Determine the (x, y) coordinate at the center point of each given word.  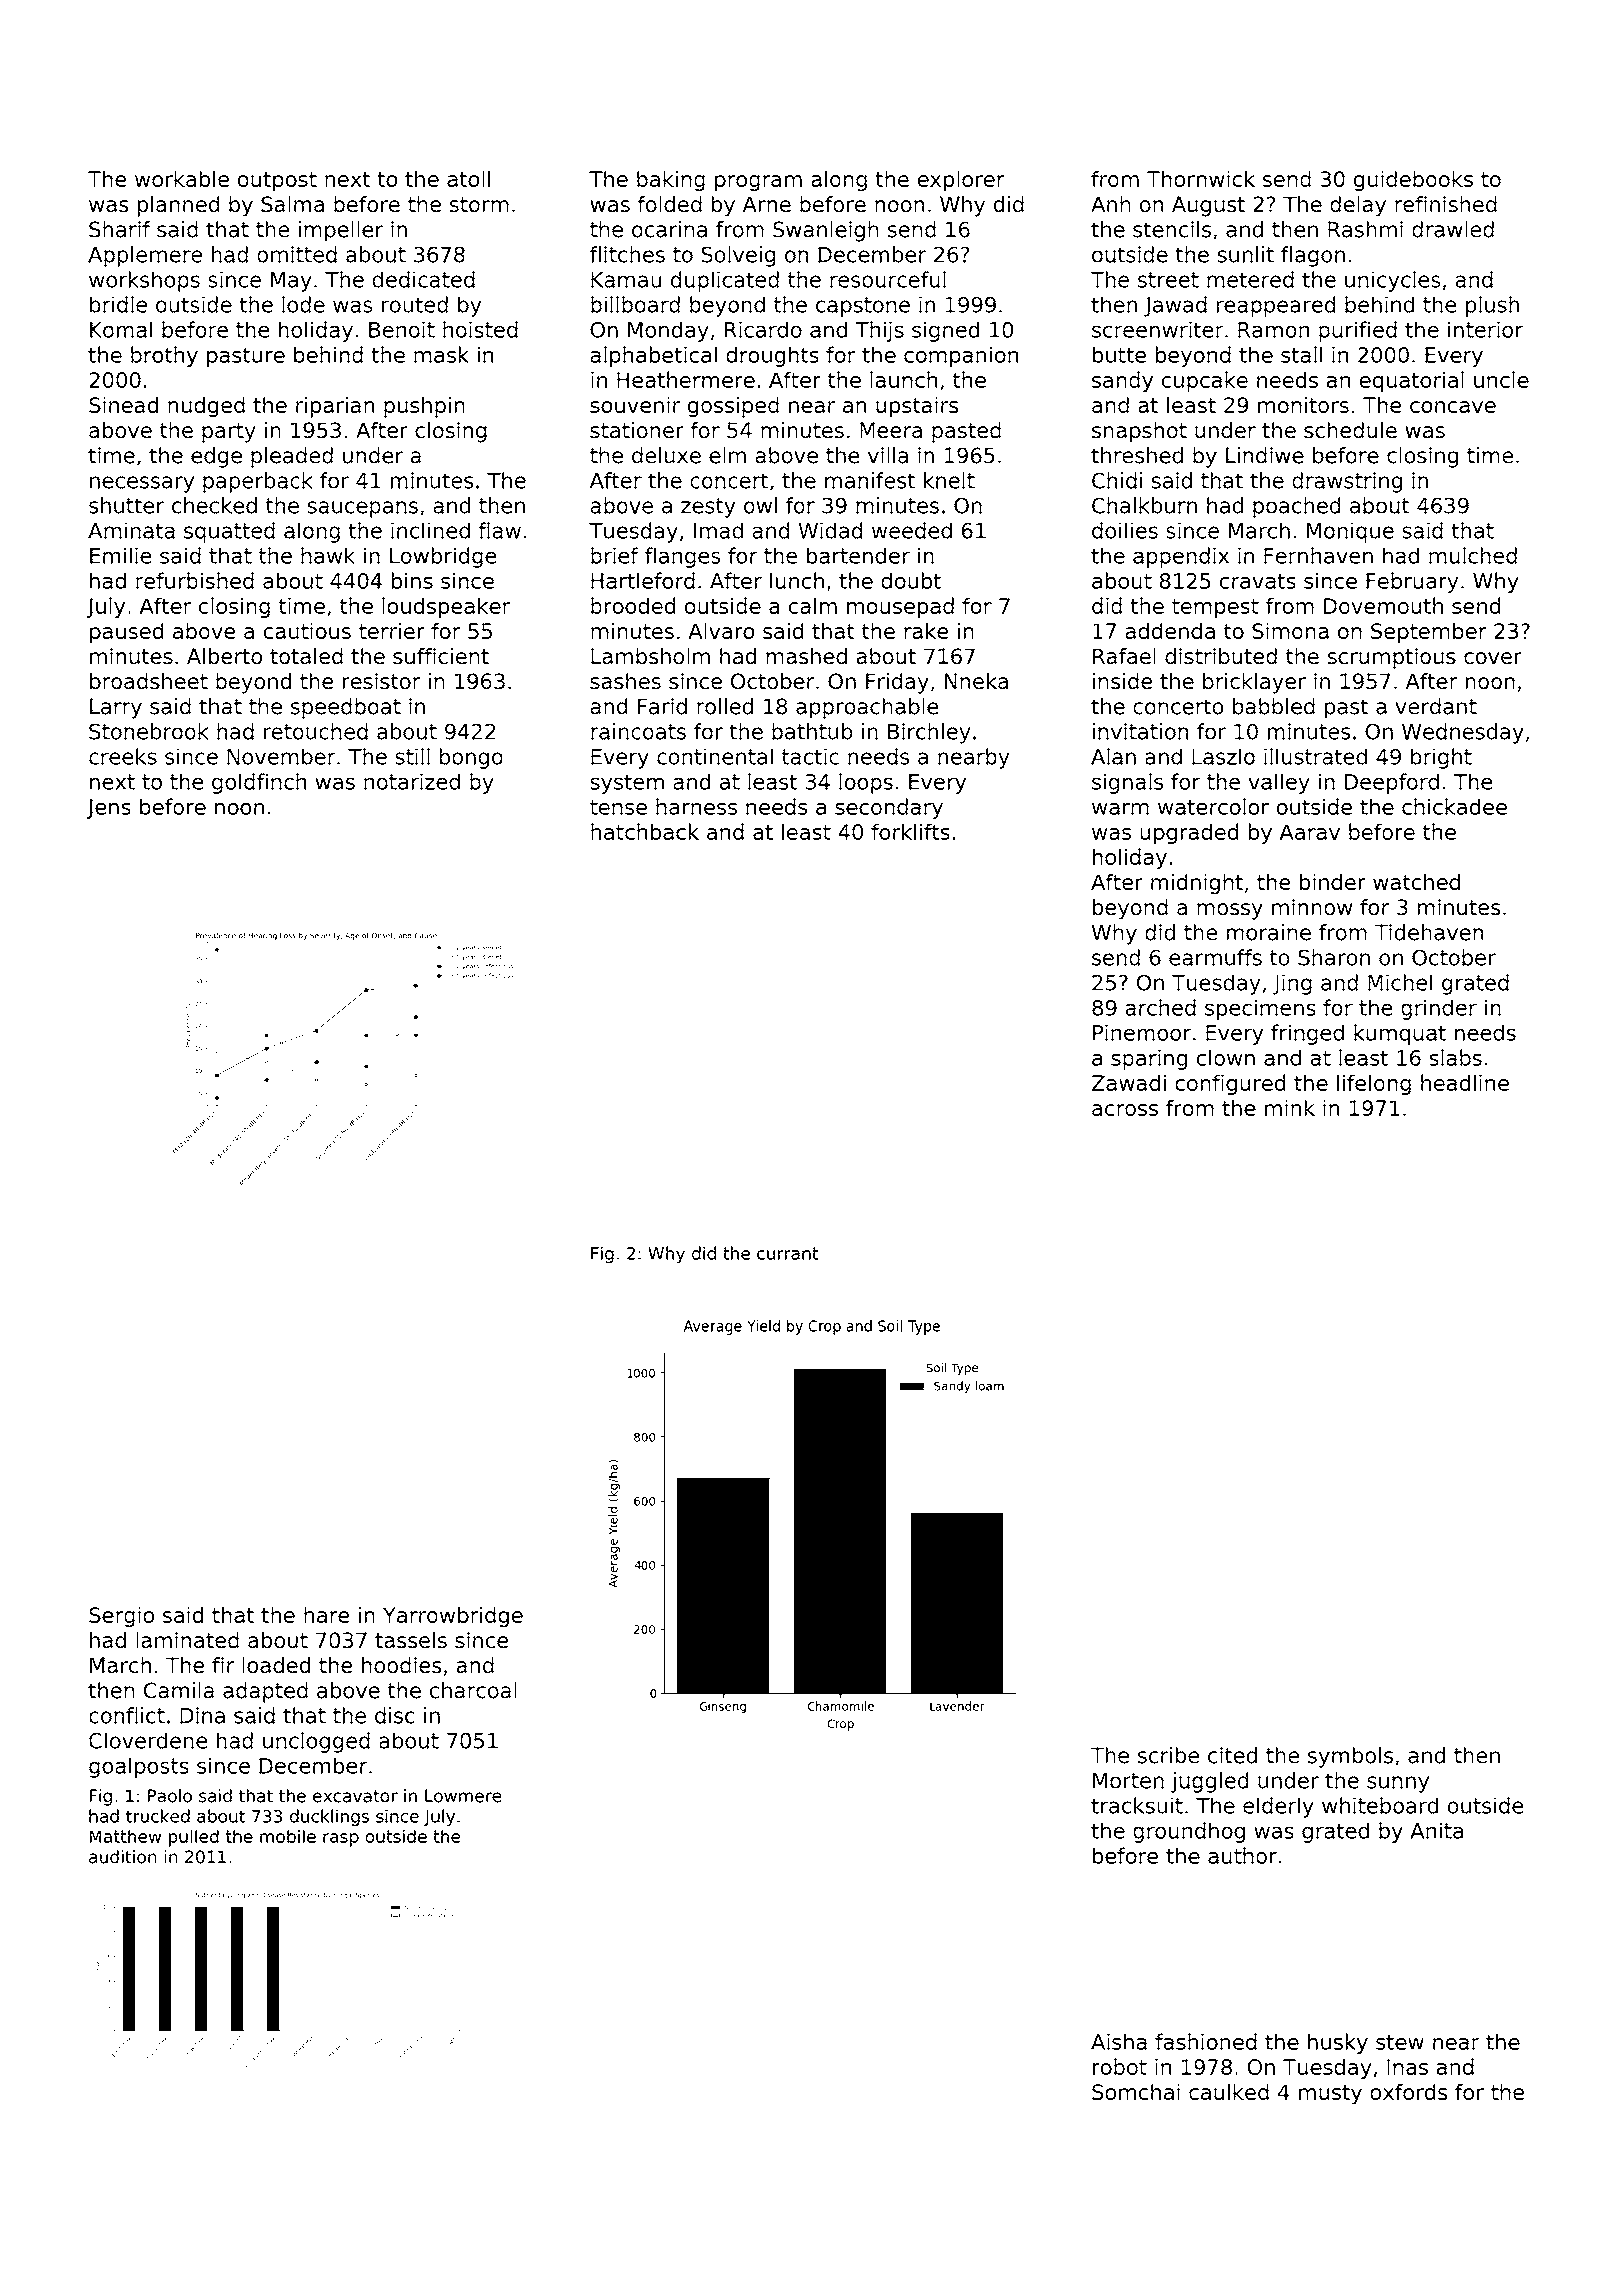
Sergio (121, 1617)
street (1168, 280)
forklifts (910, 831)
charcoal (473, 1690)
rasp (341, 1840)
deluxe (666, 455)
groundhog (1189, 1832)
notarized (412, 781)
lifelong (1374, 1084)
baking (671, 181)
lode (303, 304)
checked (214, 505)
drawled (1453, 229)
